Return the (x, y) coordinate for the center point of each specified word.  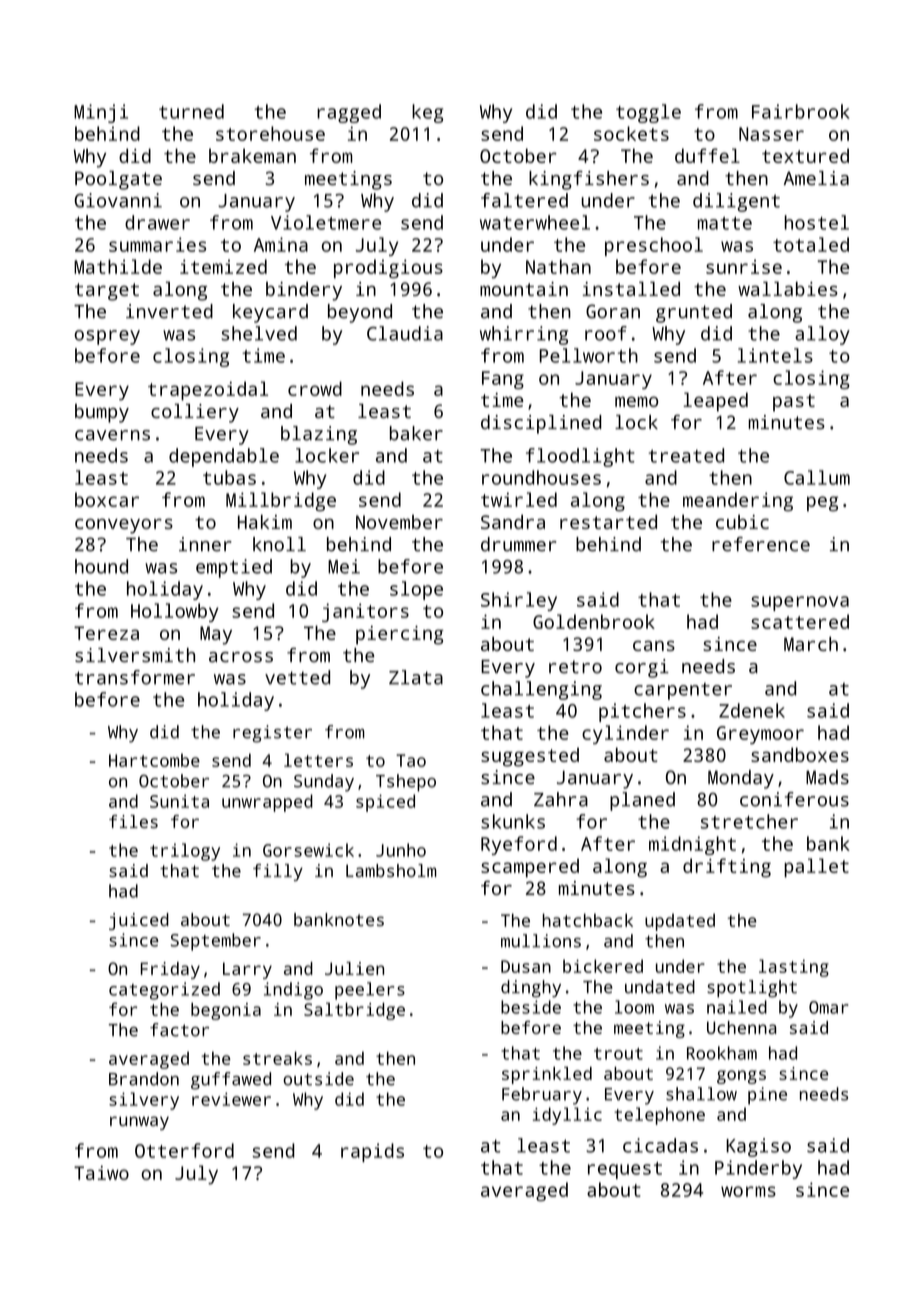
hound (101, 566)
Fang (503, 380)
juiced (139, 921)
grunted (694, 313)
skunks (513, 821)
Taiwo (101, 1173)
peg (822, 503)
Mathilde (118, 266)
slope (416, 590)
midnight (692, 845)
